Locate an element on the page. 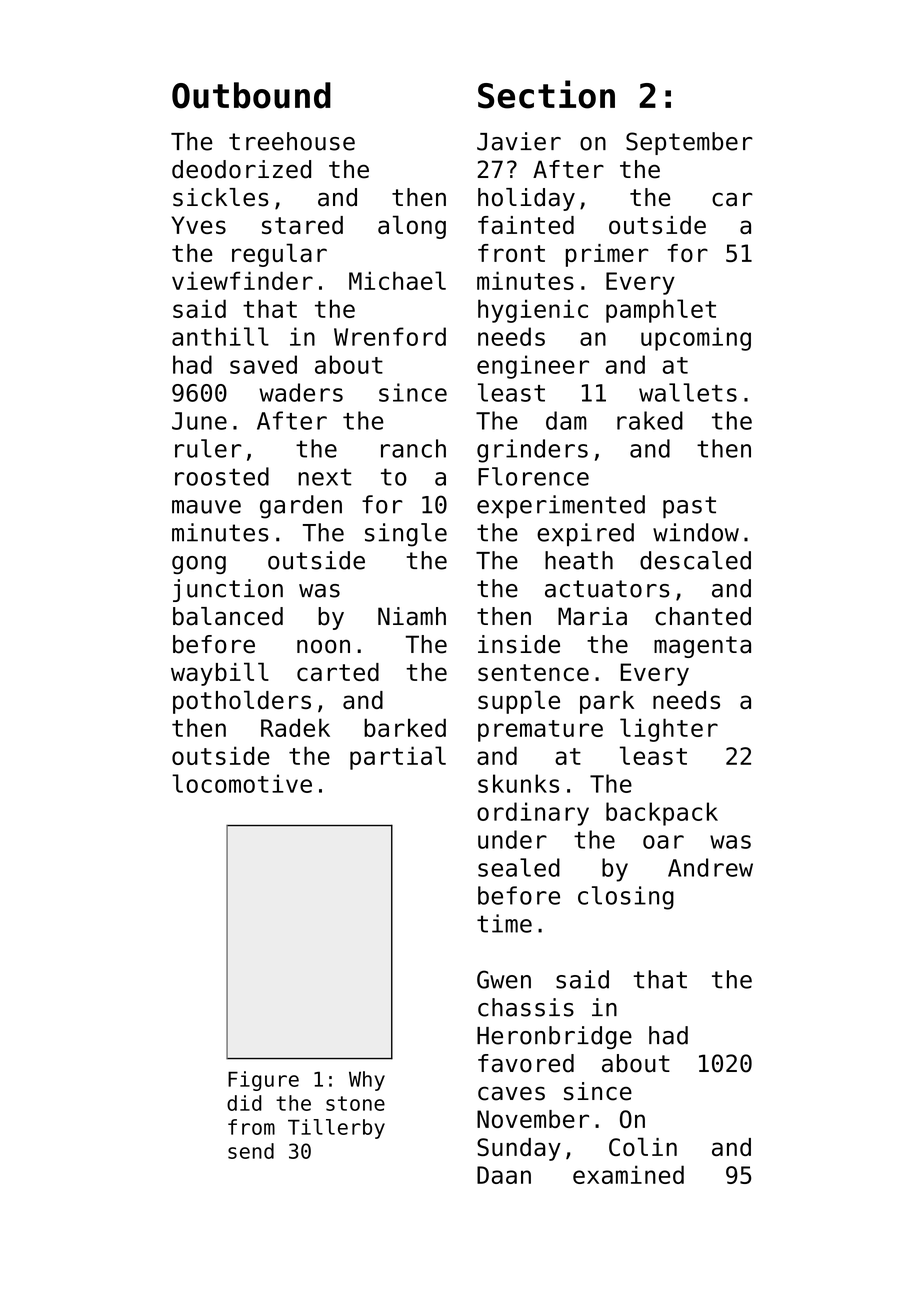 This page has height=1311, width=924. Section is located at coordinates (546, 94).
